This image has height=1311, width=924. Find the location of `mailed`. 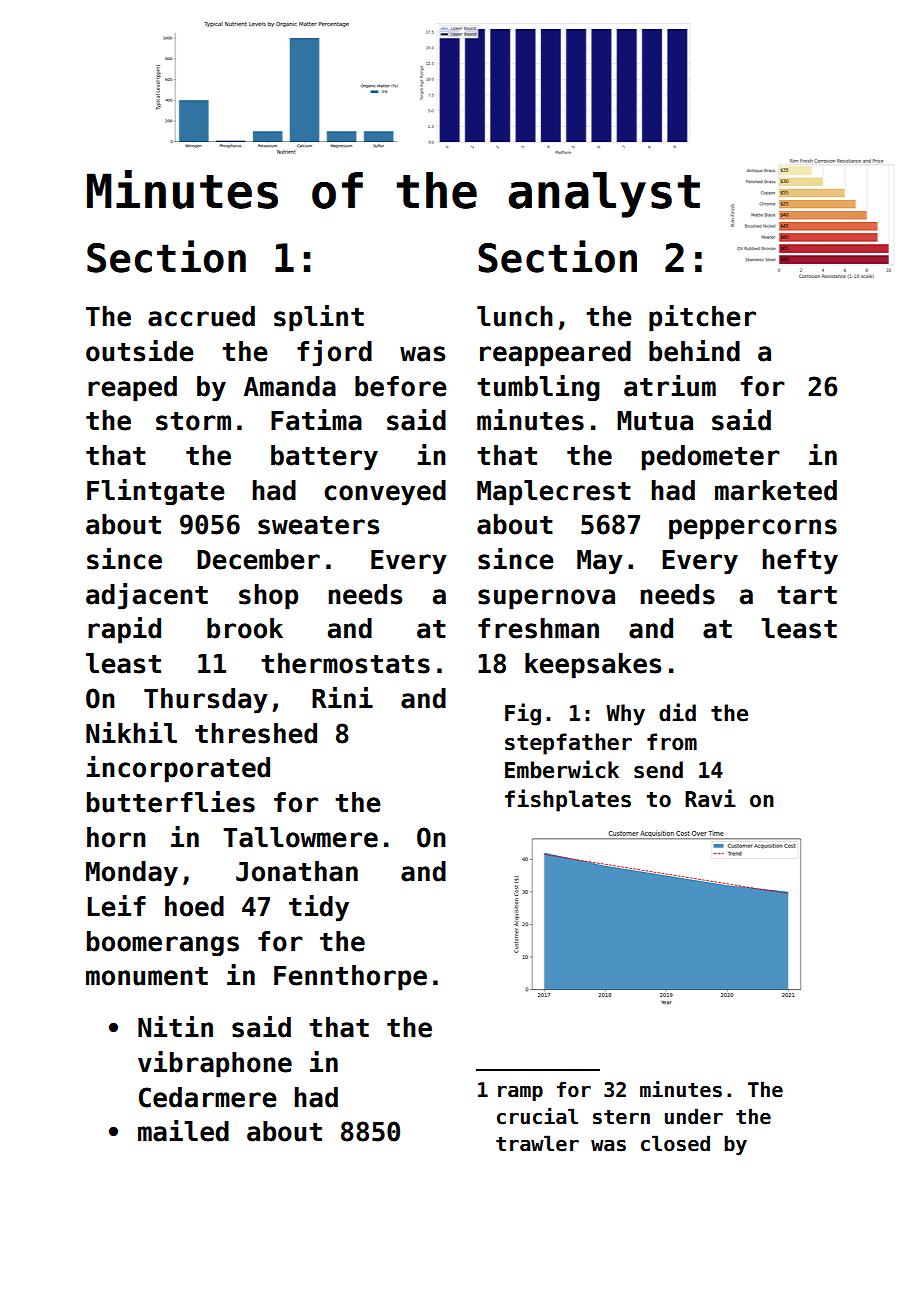

mailed is located at coordinates (183, 1131).
